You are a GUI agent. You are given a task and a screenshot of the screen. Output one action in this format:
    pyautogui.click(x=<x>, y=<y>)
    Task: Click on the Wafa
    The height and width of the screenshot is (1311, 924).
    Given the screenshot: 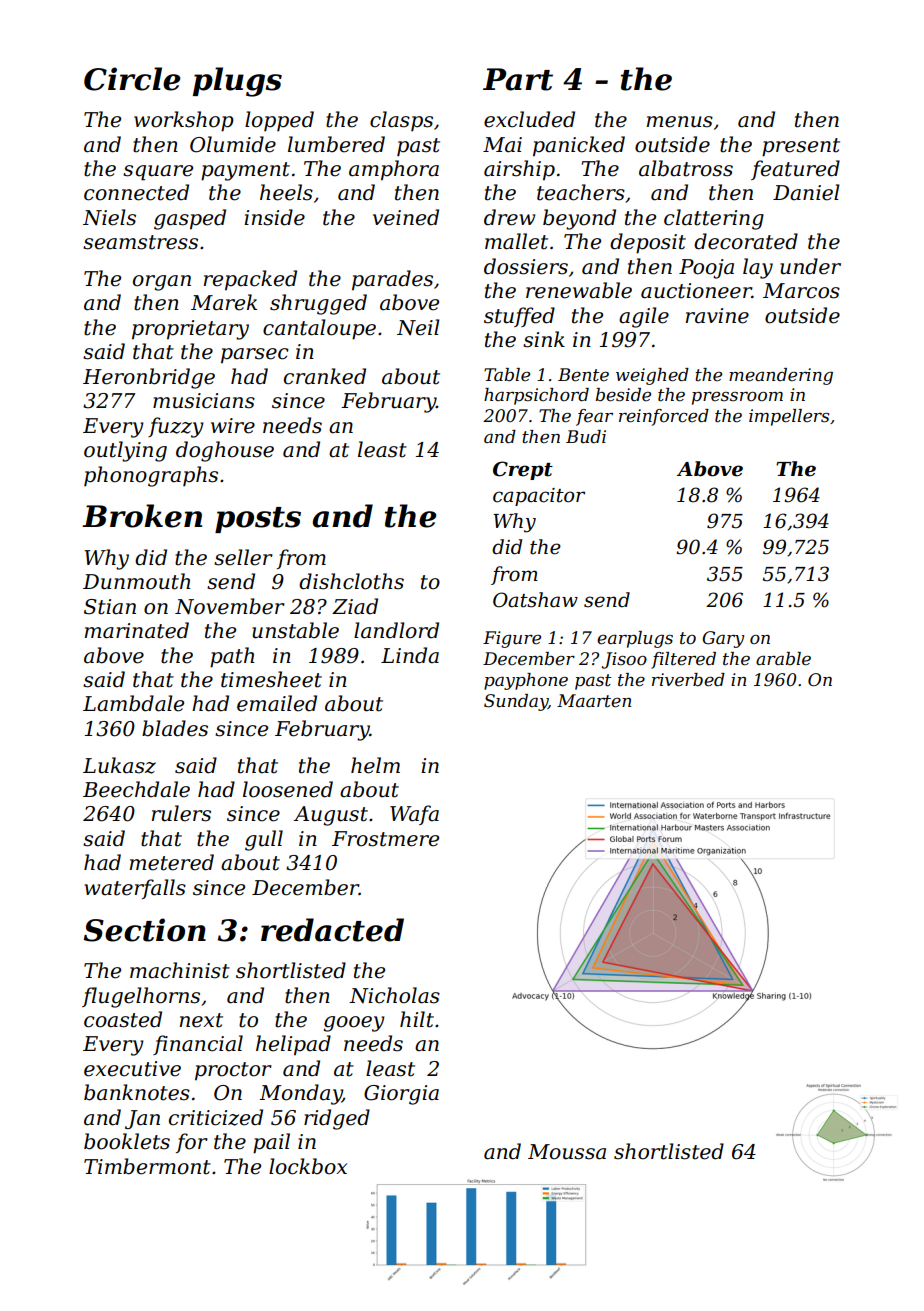 What is the action you would take?
    pyautogui.click(x=414, y=815)
